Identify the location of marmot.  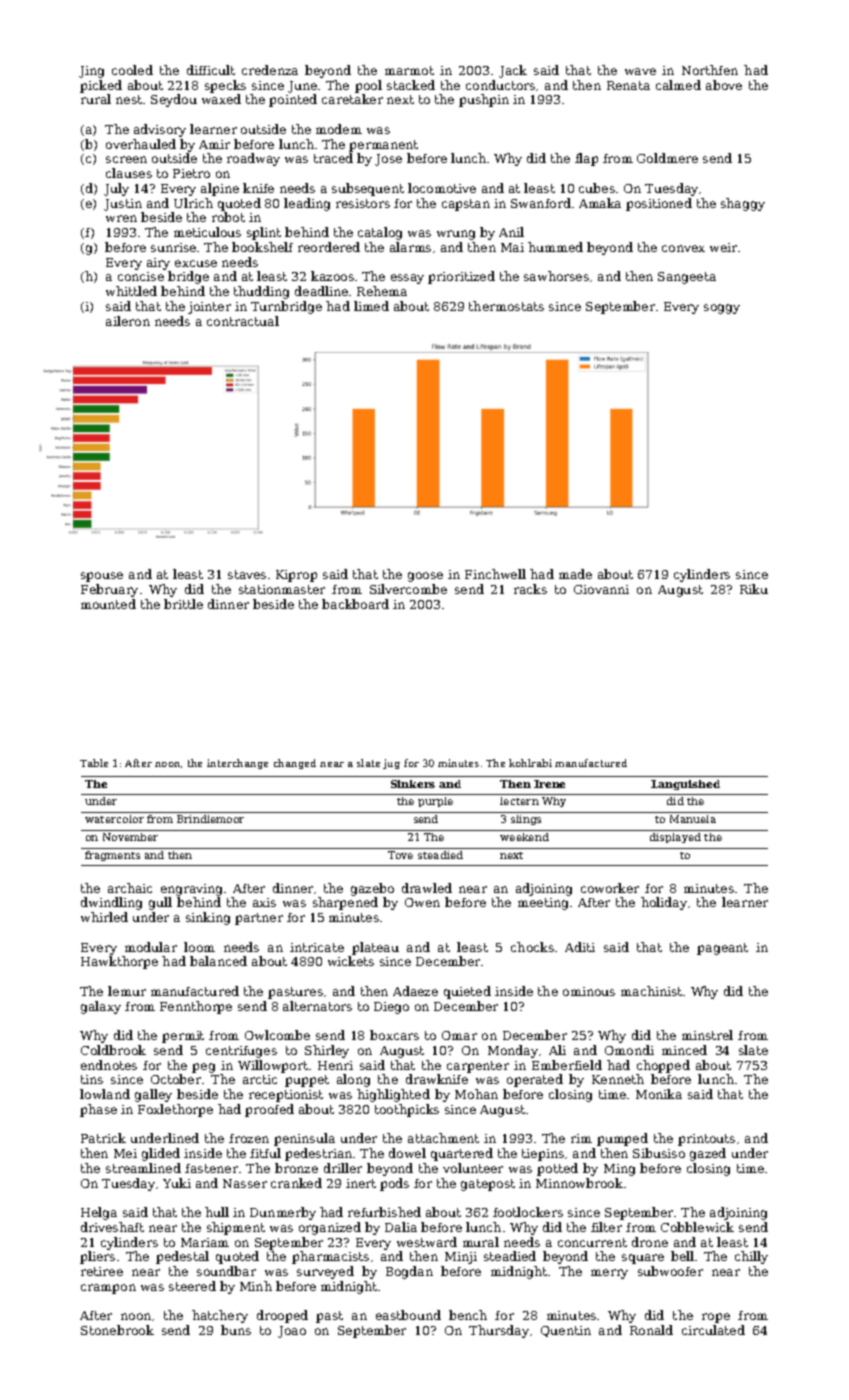
(409, 70).
